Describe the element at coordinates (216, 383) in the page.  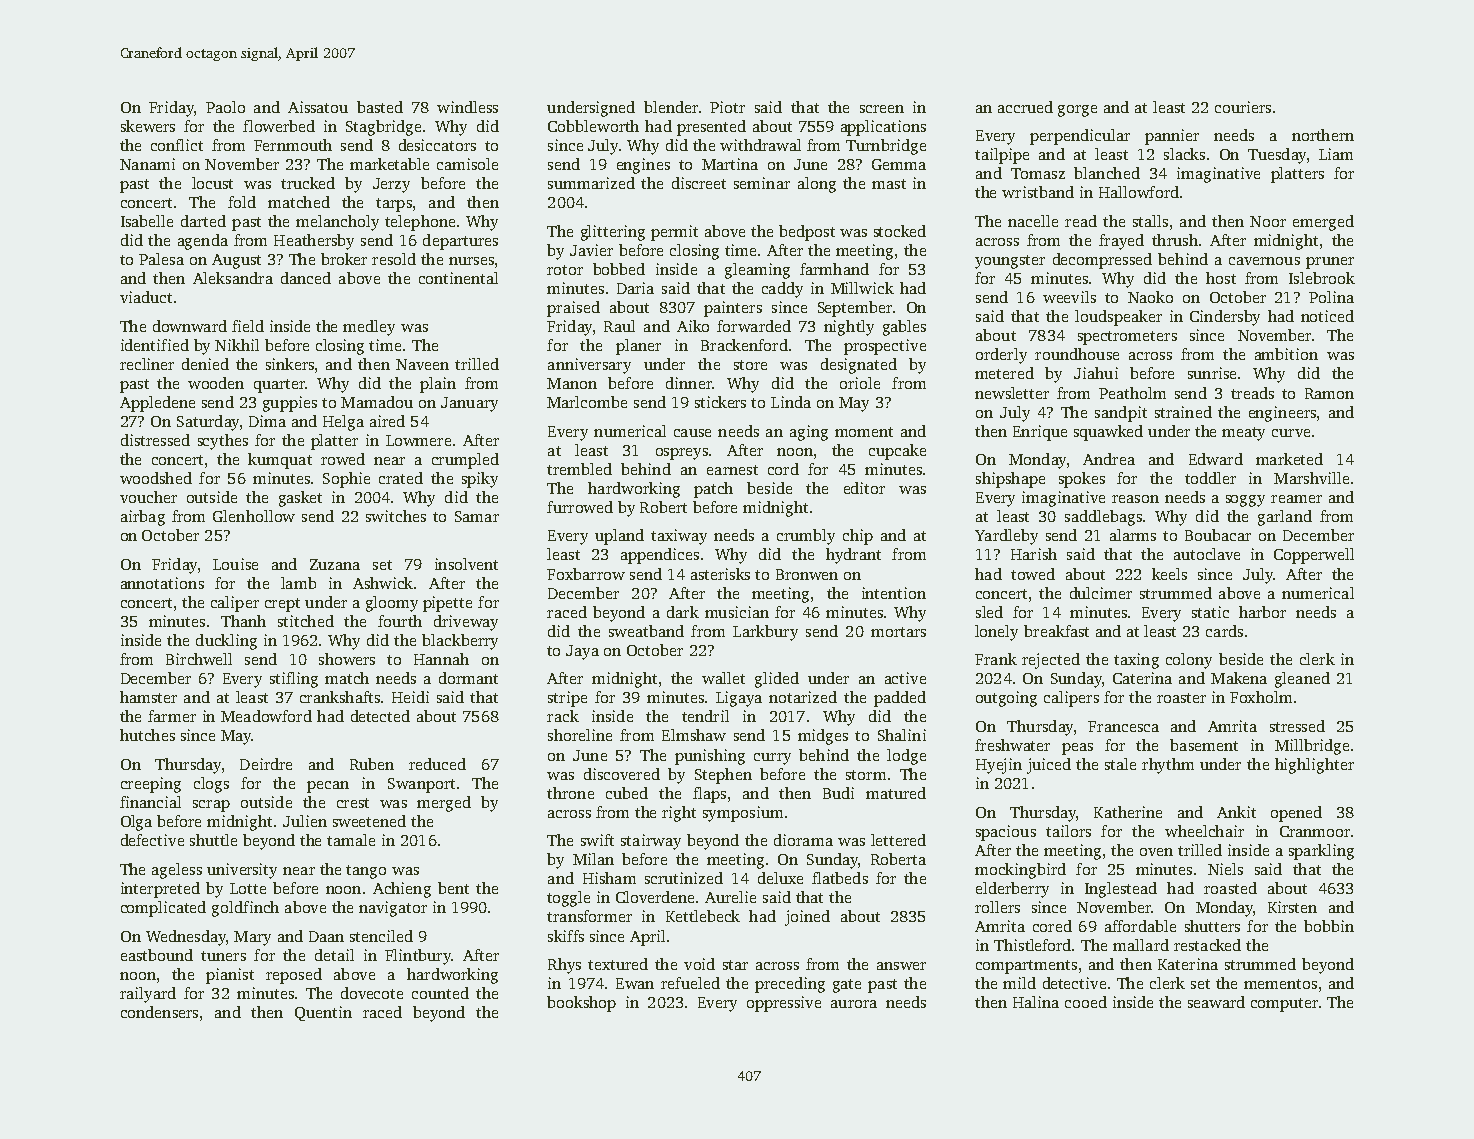
I see `wooden` at that location.
